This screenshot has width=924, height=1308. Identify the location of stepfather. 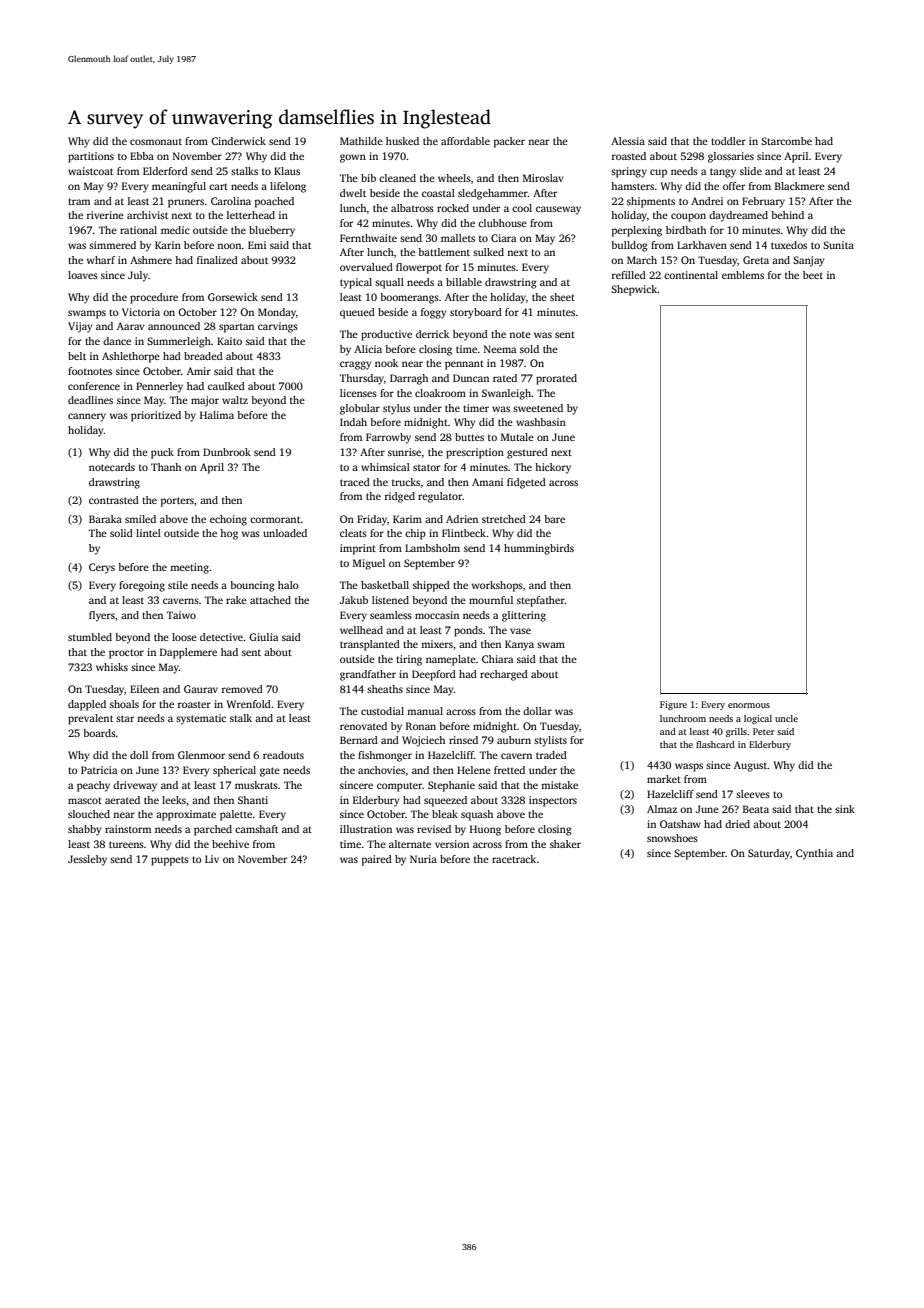
(541, 601).
